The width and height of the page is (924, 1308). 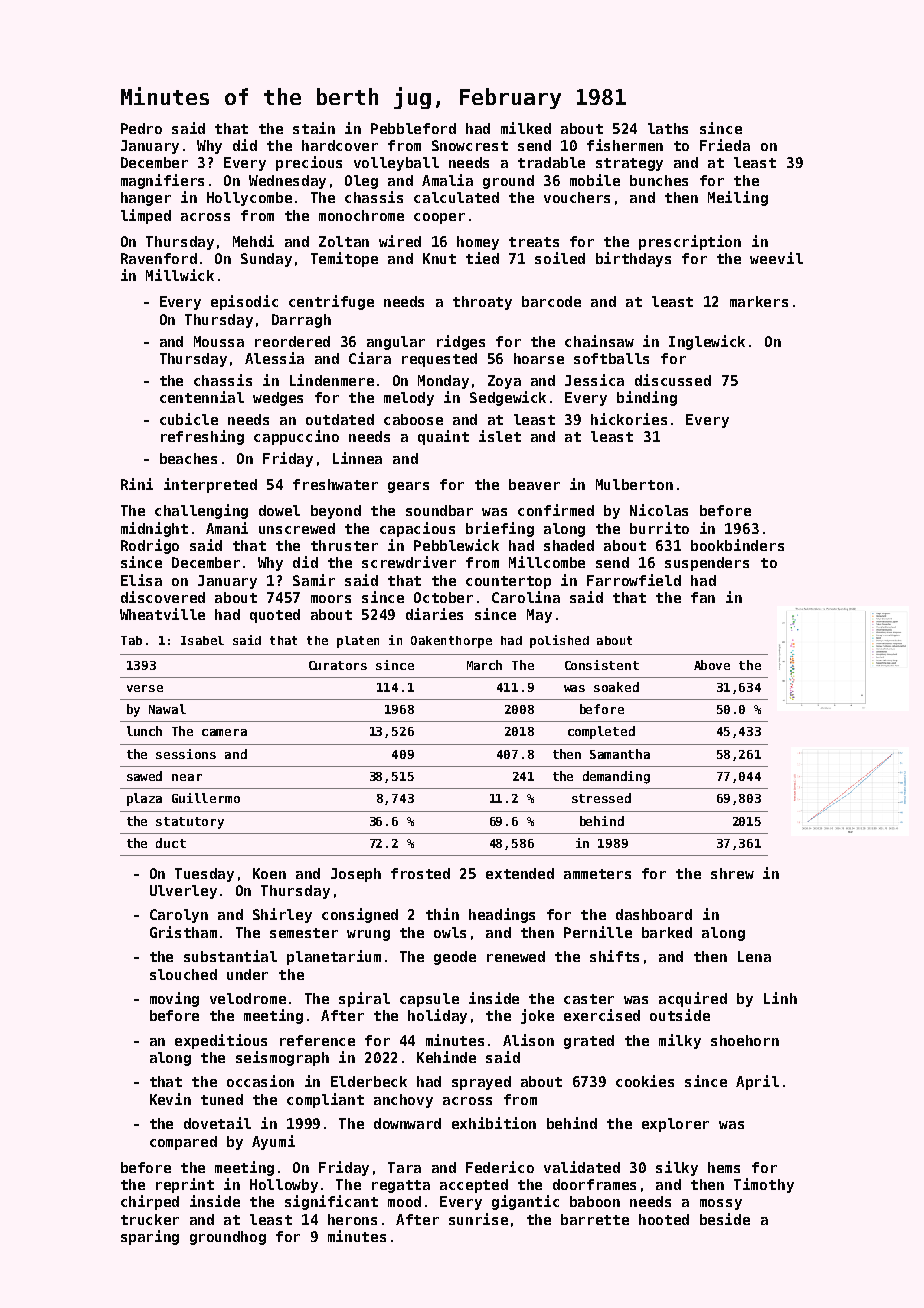 What do you see at coordinates (407, 1123) in the page?
I see `downward` at bounding box center [407, 1123].
